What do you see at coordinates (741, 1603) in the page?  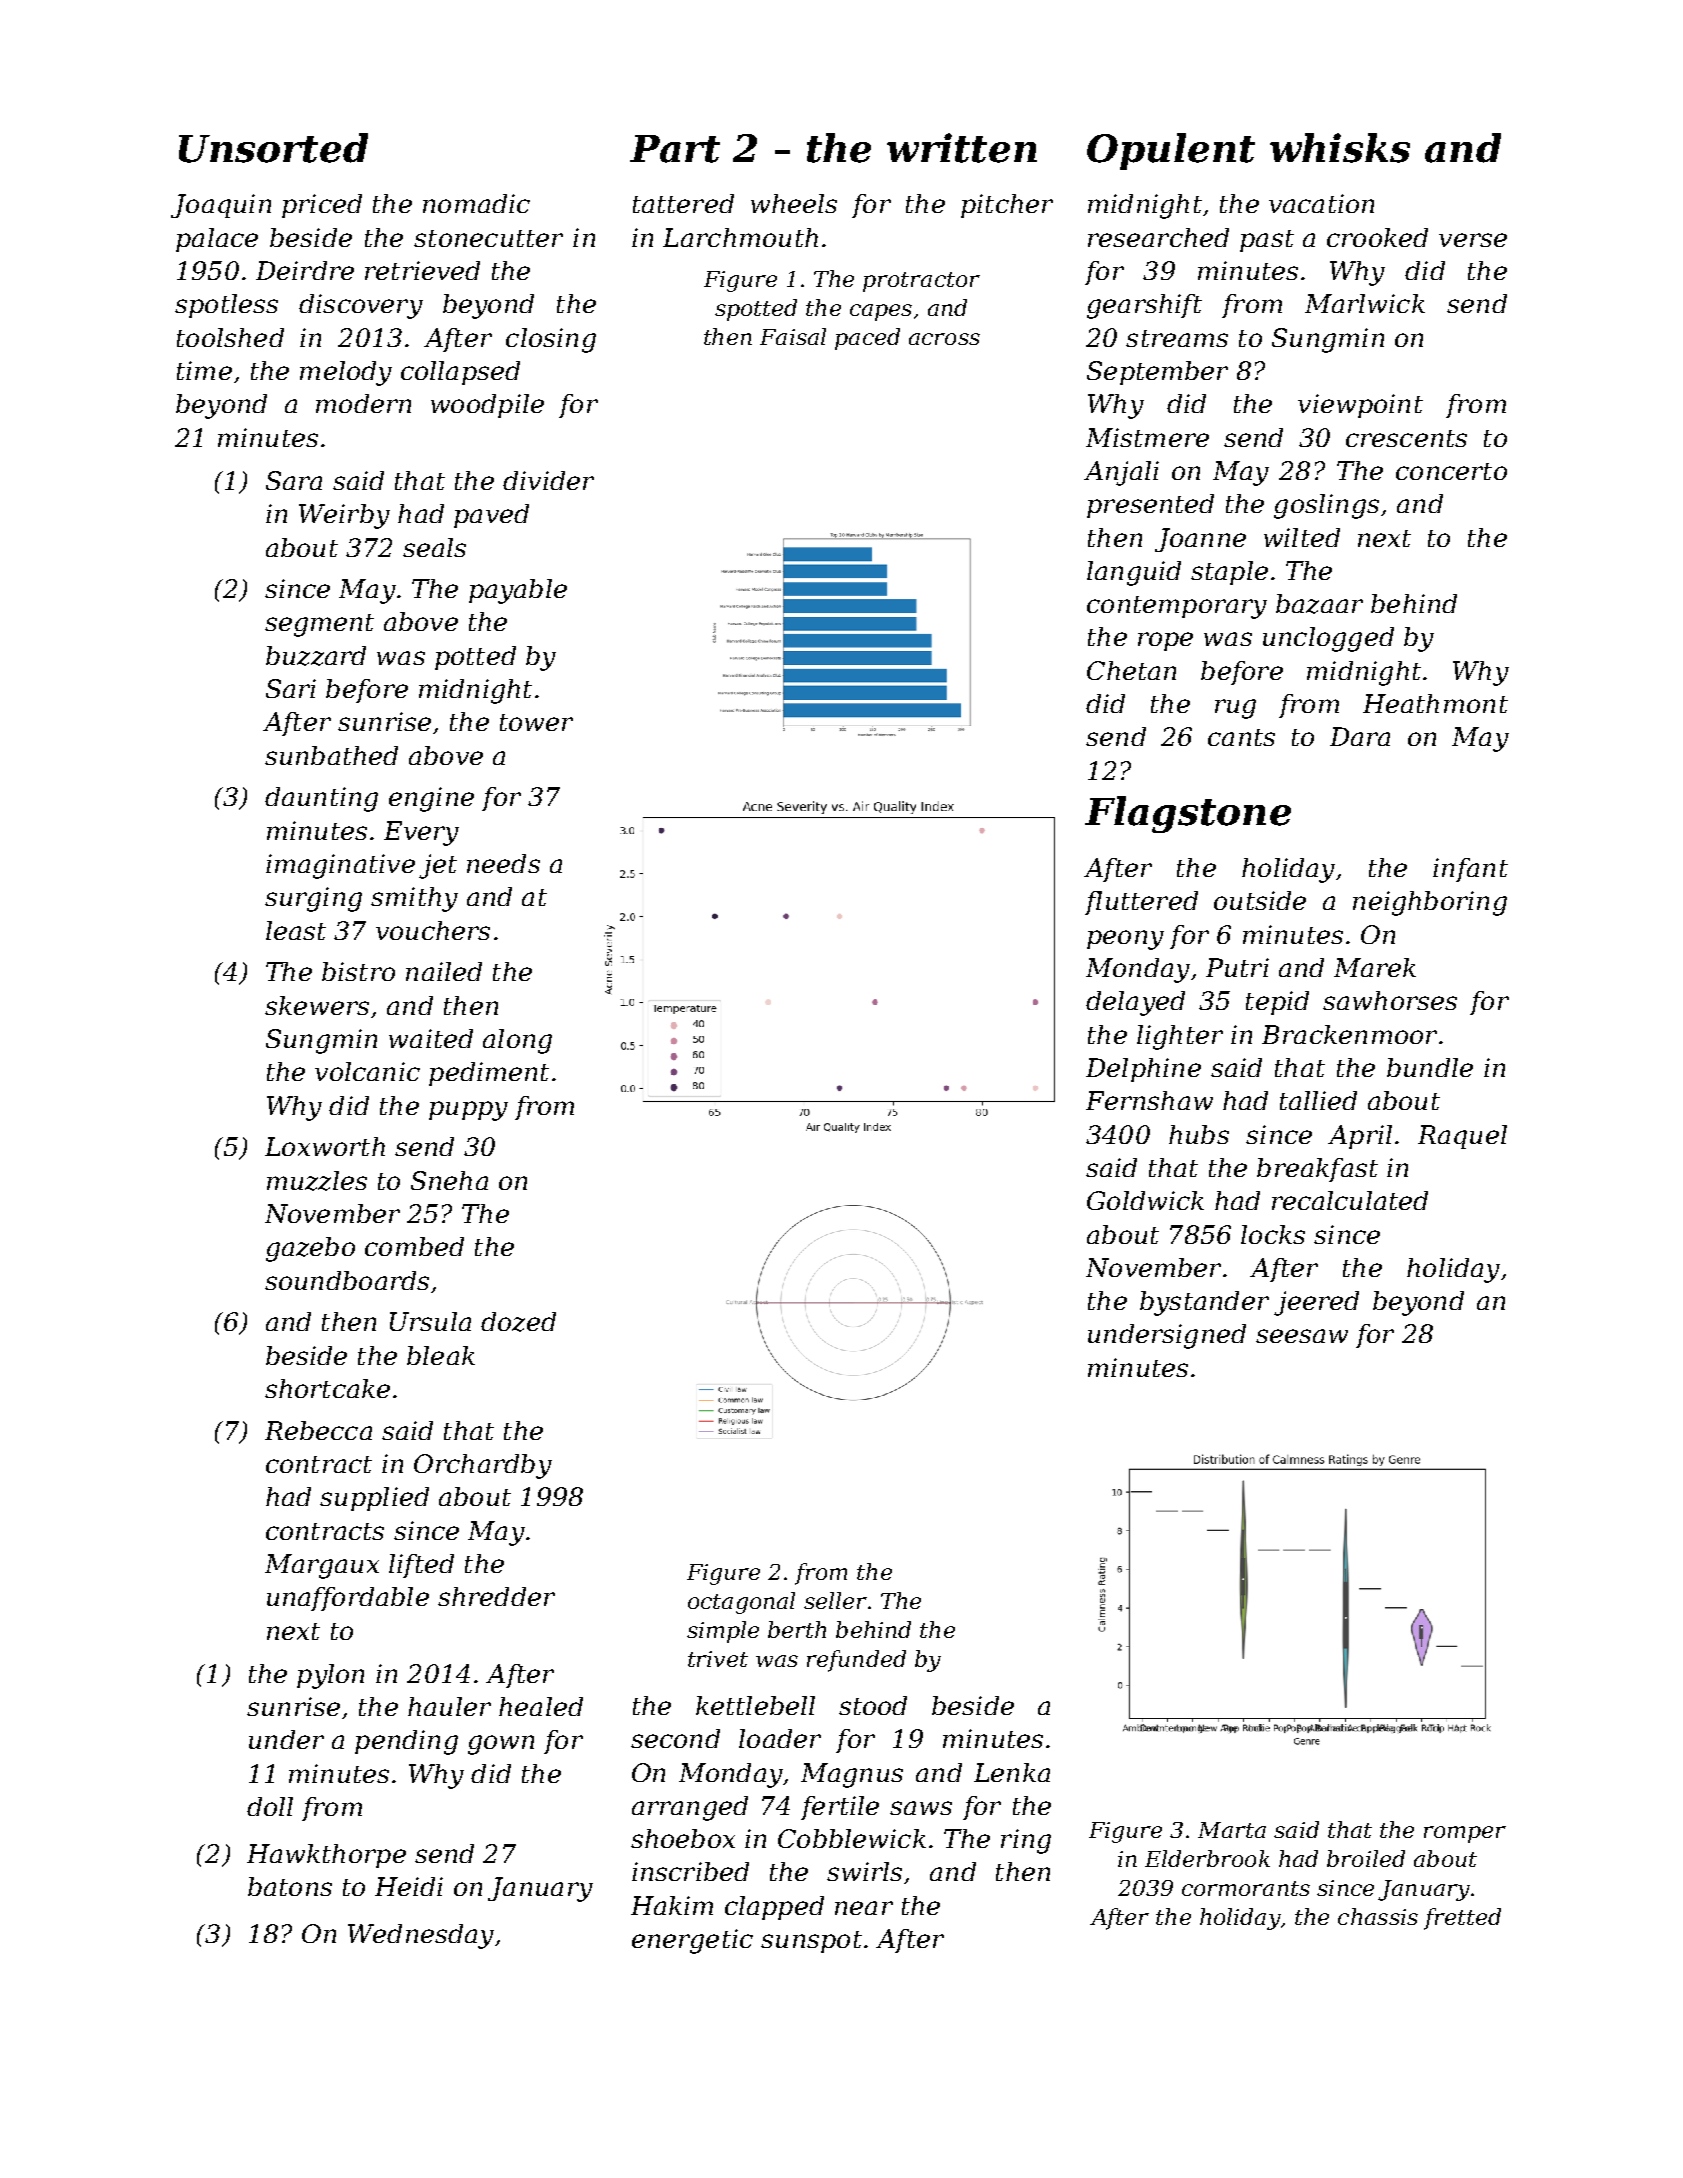 I see `octagonal` at bounding box center [741, 1603].
